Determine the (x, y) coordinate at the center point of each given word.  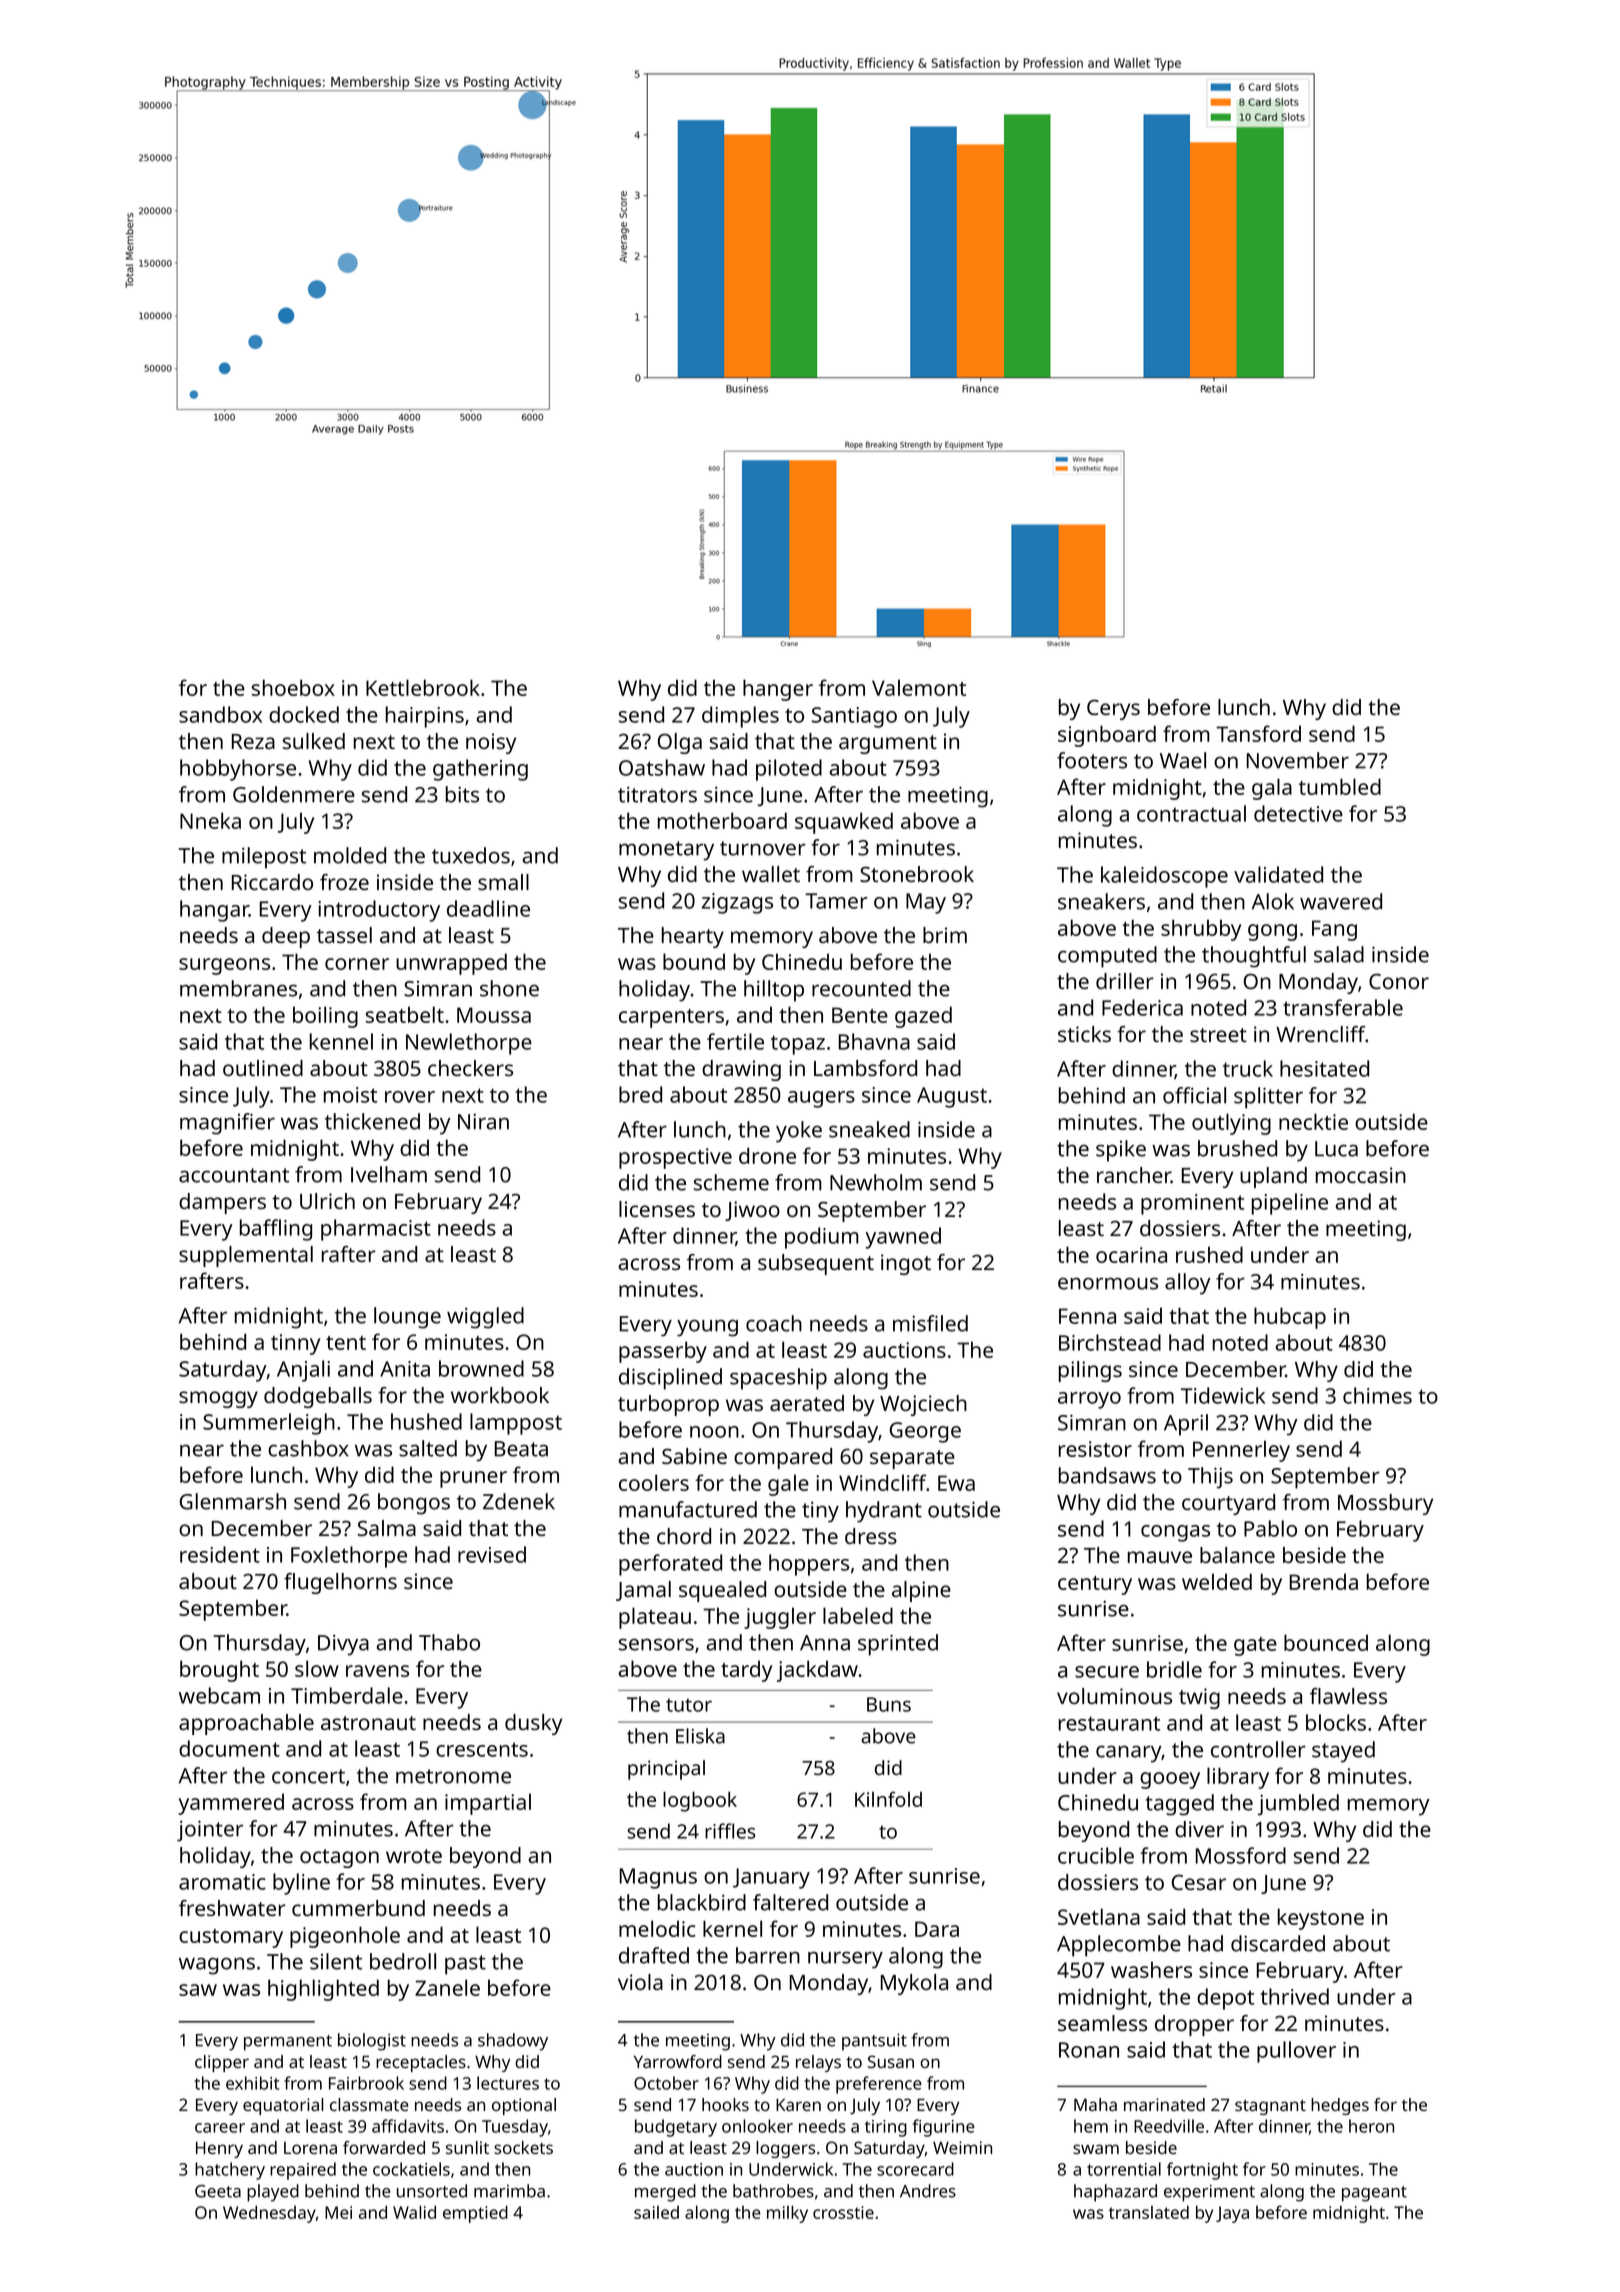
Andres (928, 2191)
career (220, 2128)
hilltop (774, 991)
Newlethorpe (469, 1044)
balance (1237, 1555)
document (229, 1748)
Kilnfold (888, 1799)
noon (714, 1432)
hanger (778, 690)
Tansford (1258, 733)
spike (1121, 1151)
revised (492, 1554)
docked (304, 714)
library (1238, 1778)
